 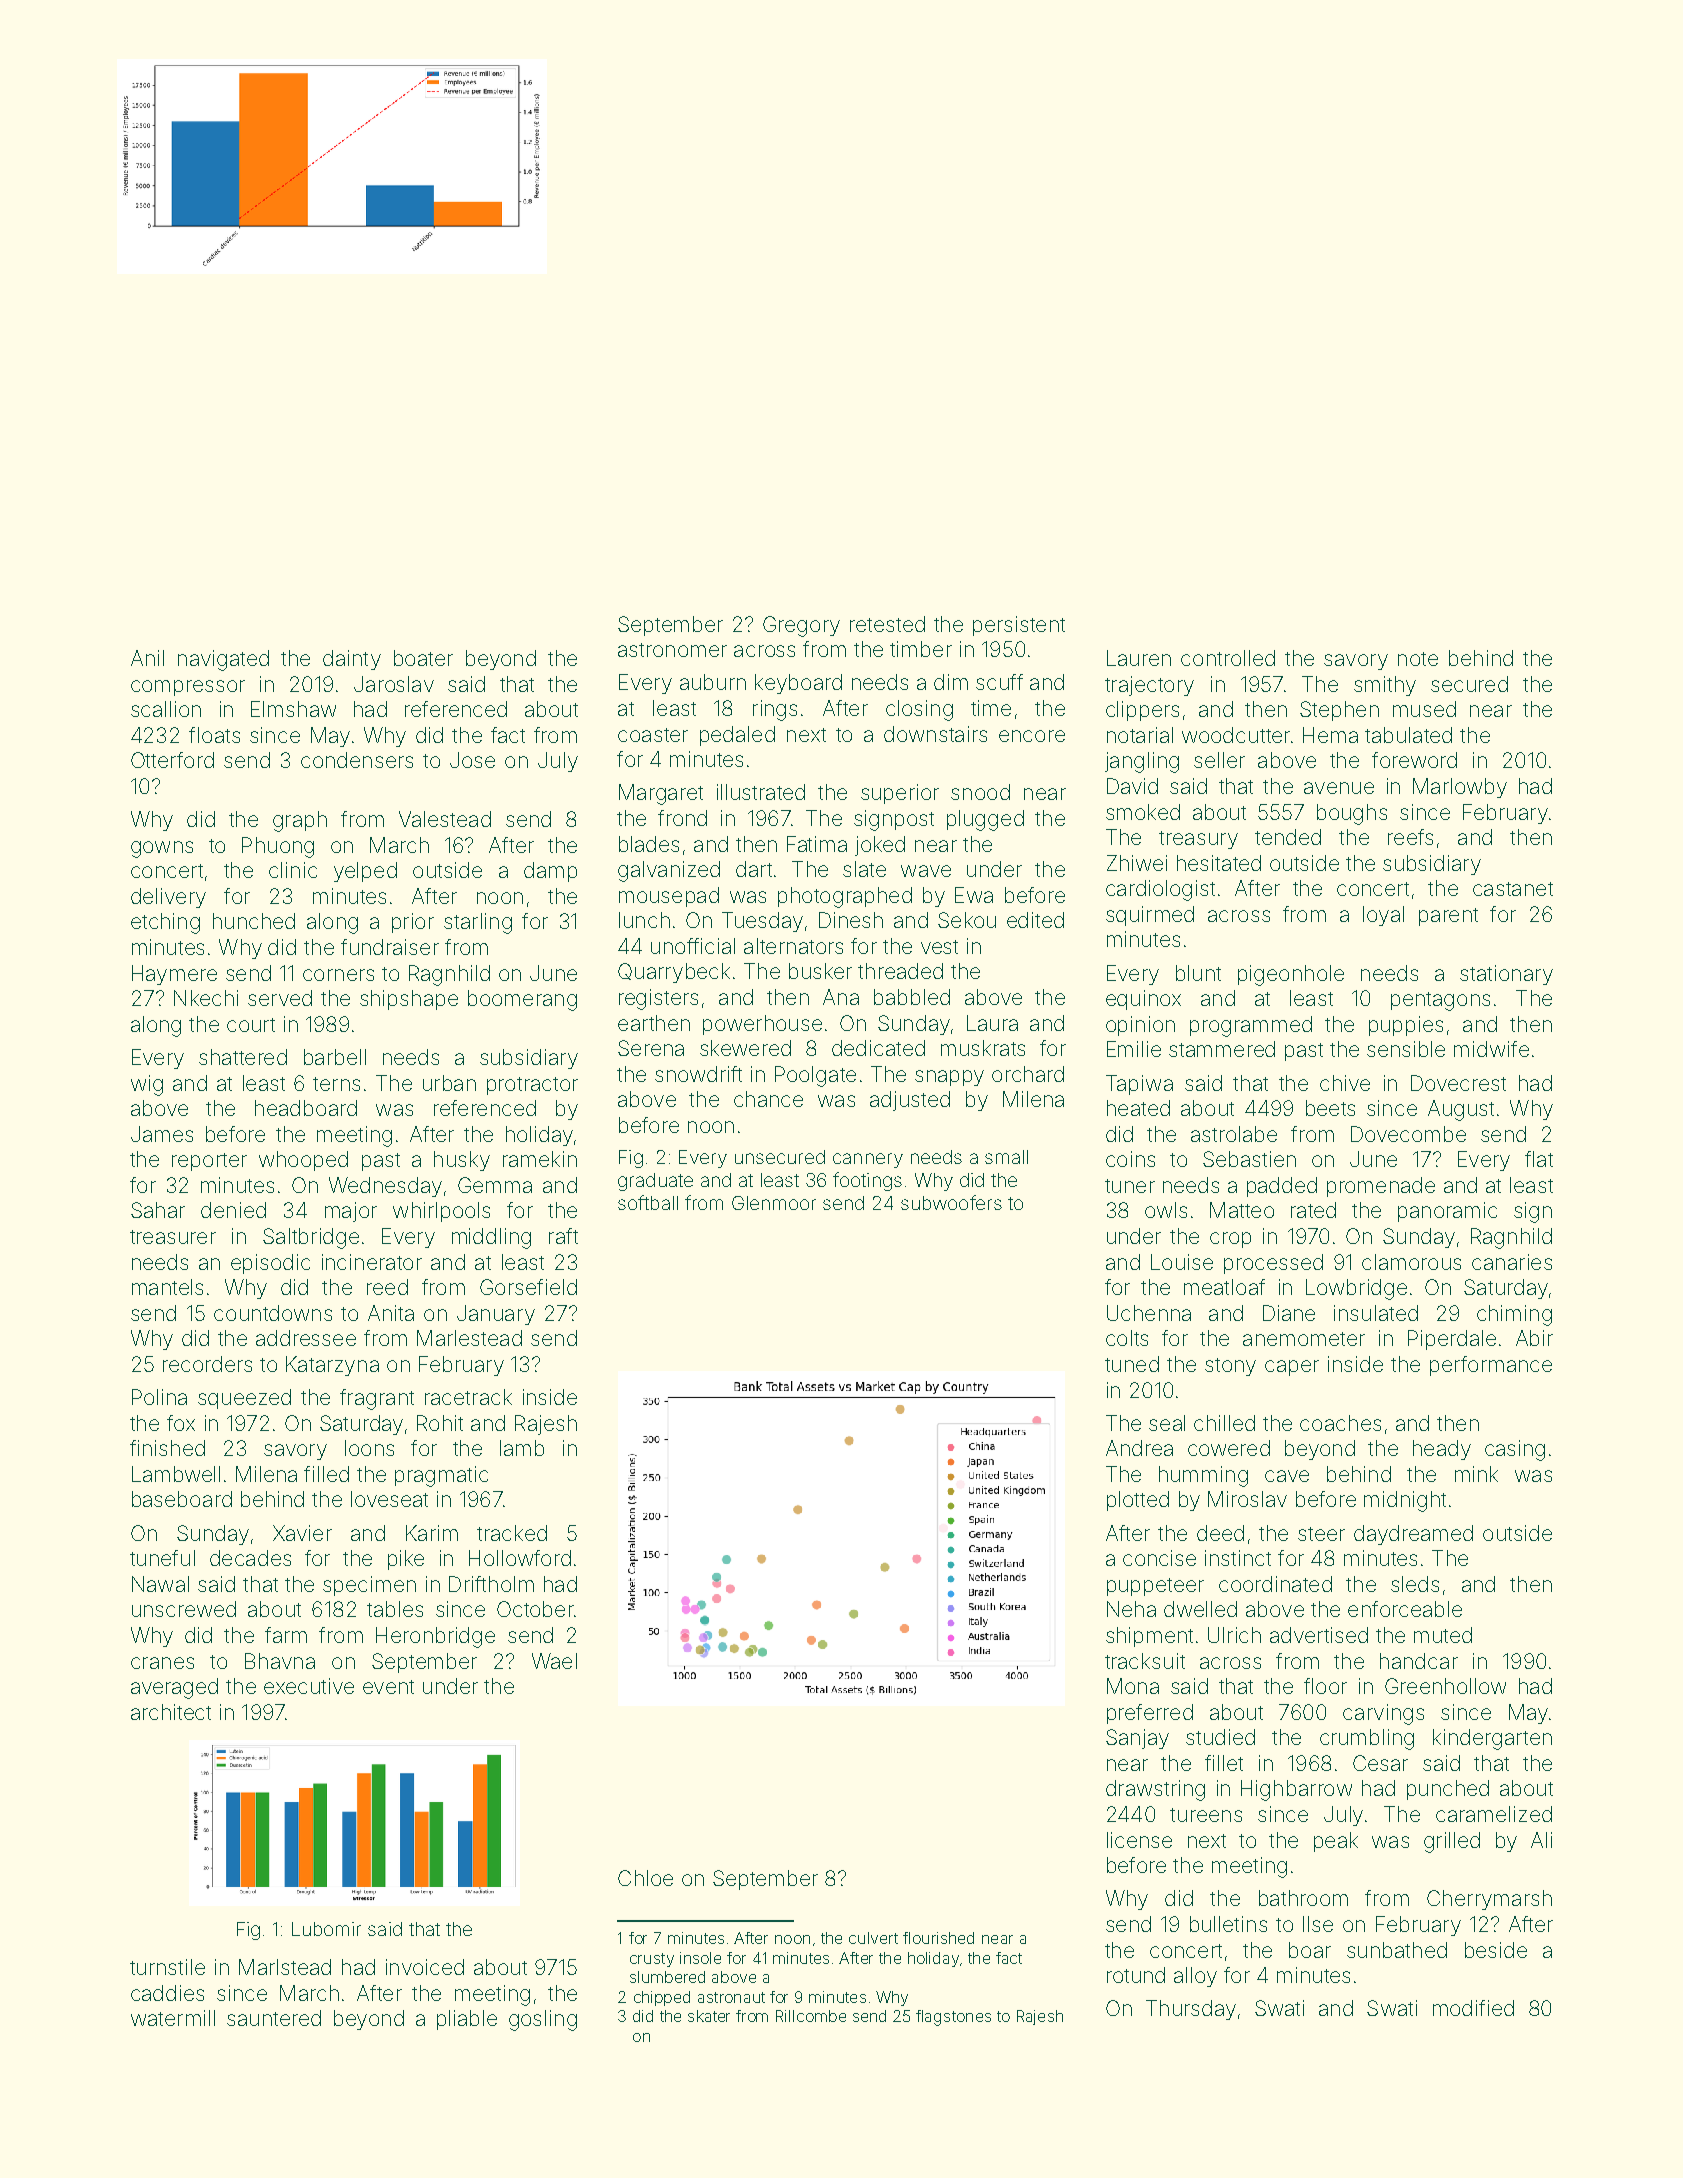 What do you see at coordinates (147, 1085) in the document?
I see `wig` at bounding box center [147, 1085].
